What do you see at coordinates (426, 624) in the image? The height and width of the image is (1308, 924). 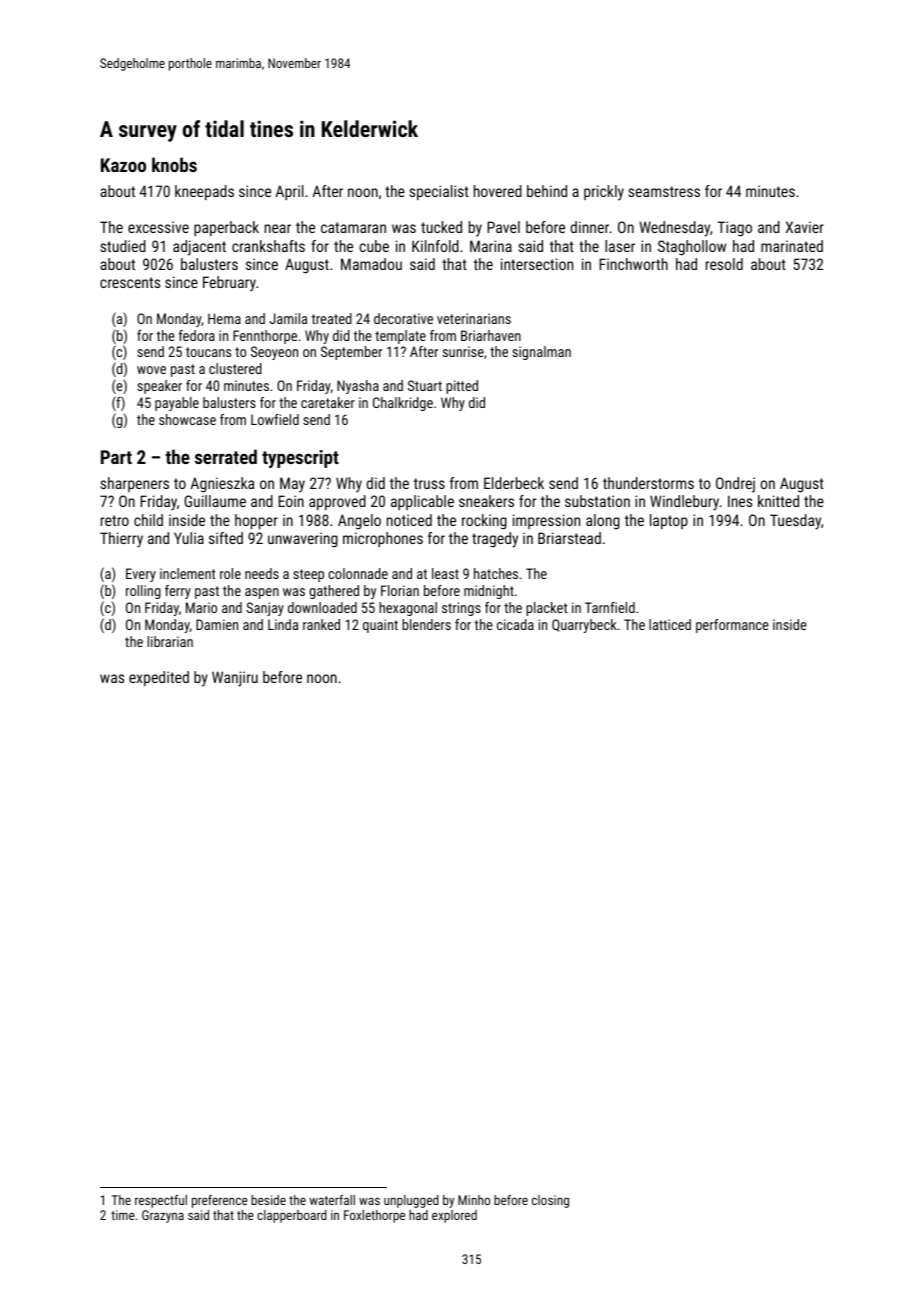 I see `blenders` at bounding box center [426, 624].
